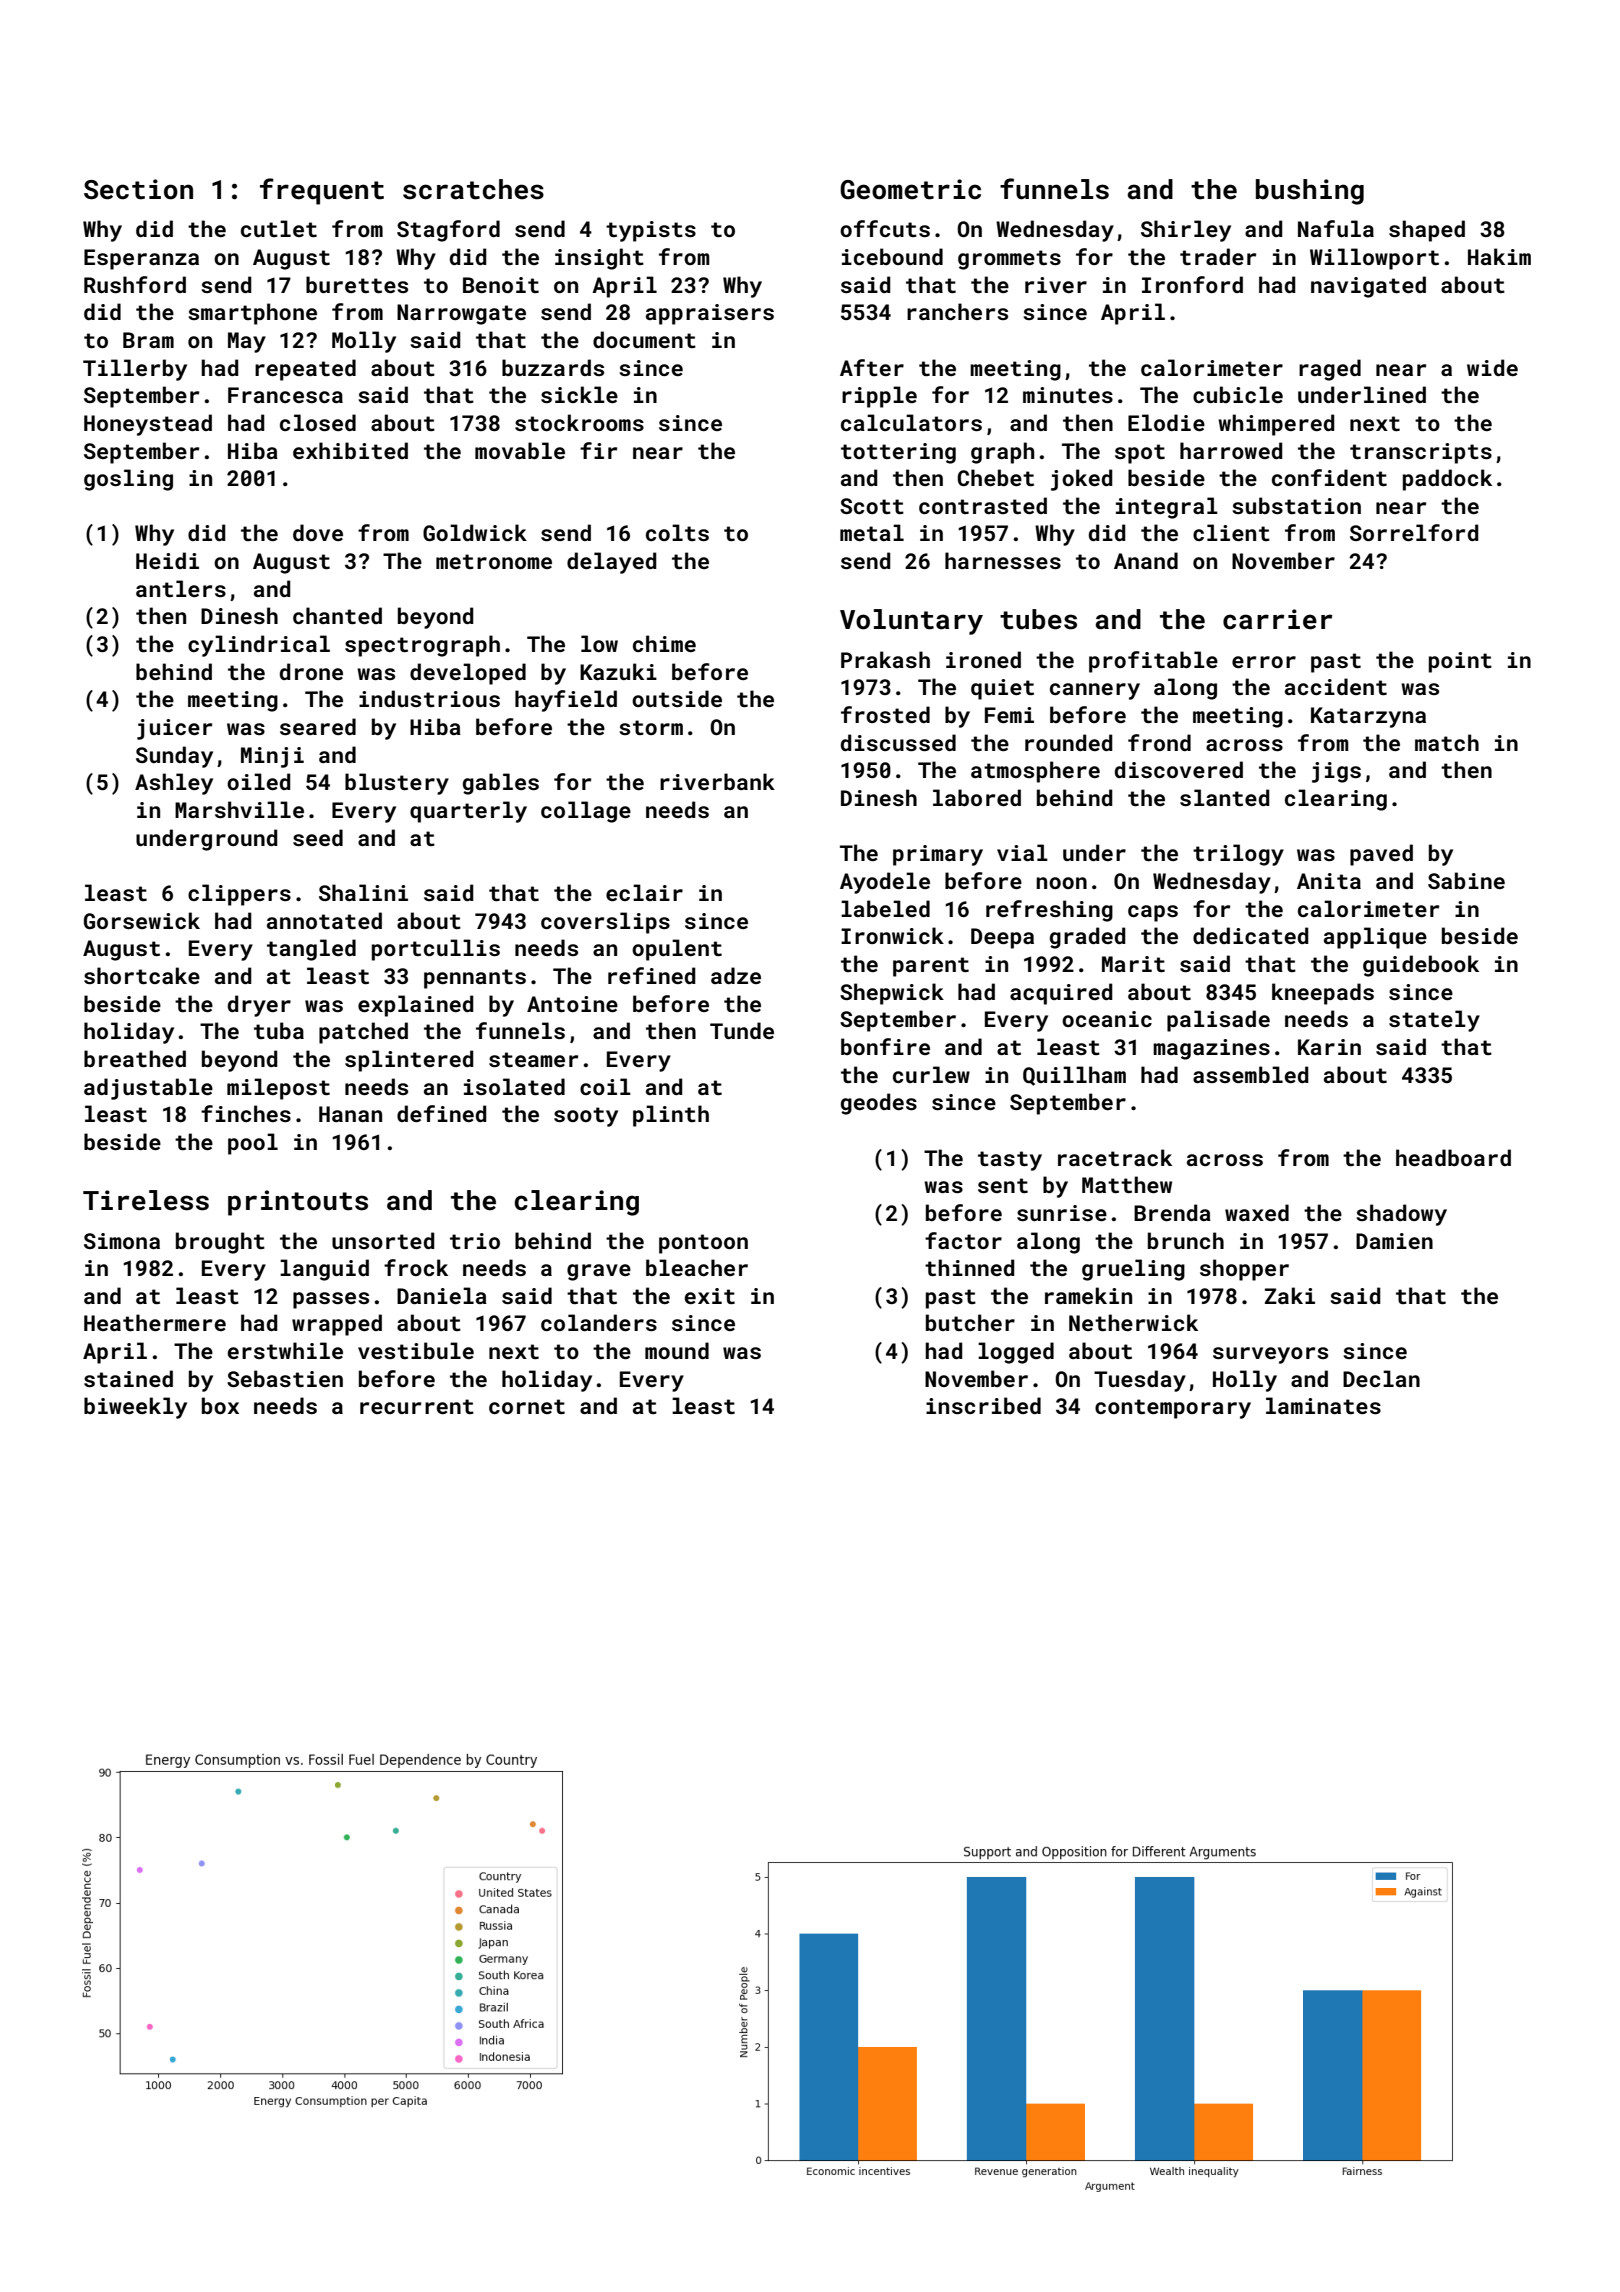 Image resolution: width=1620 pixels, height=2292 pixels. I want to click on paddock, so click(1447, 480).
